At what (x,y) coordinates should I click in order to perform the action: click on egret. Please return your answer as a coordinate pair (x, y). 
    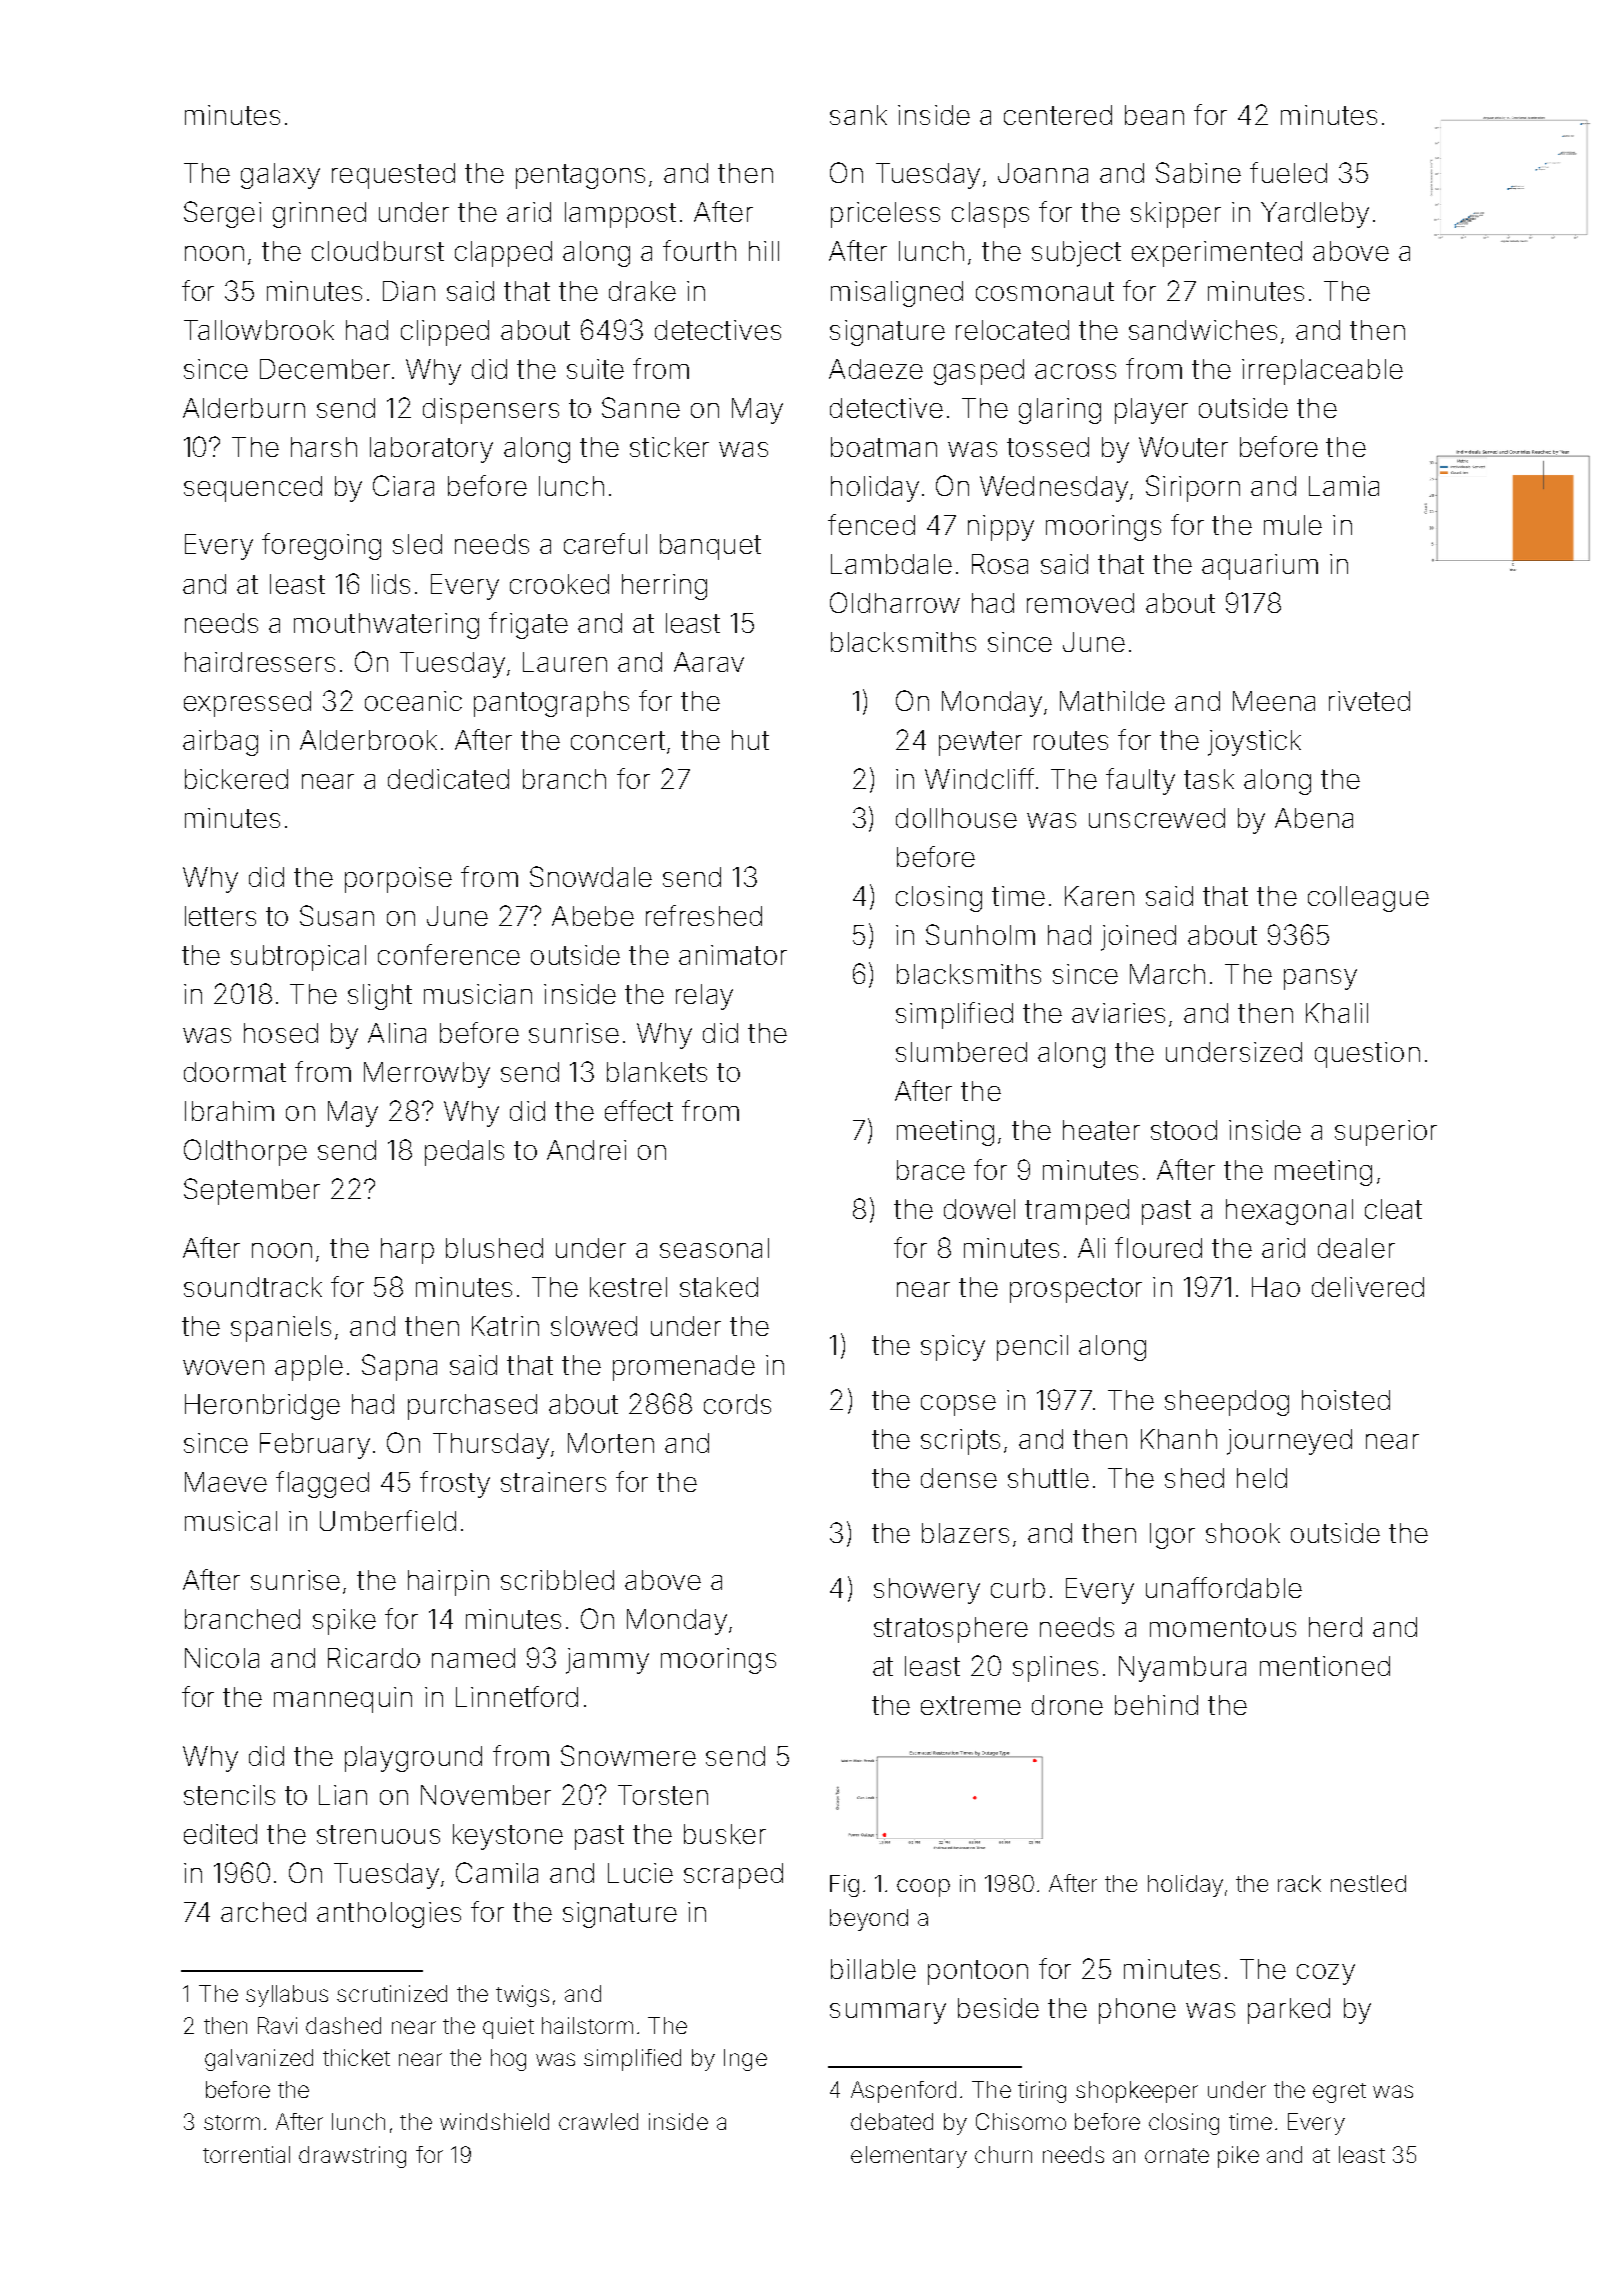
    Looking at the image, I should click on (1339, 2093).
